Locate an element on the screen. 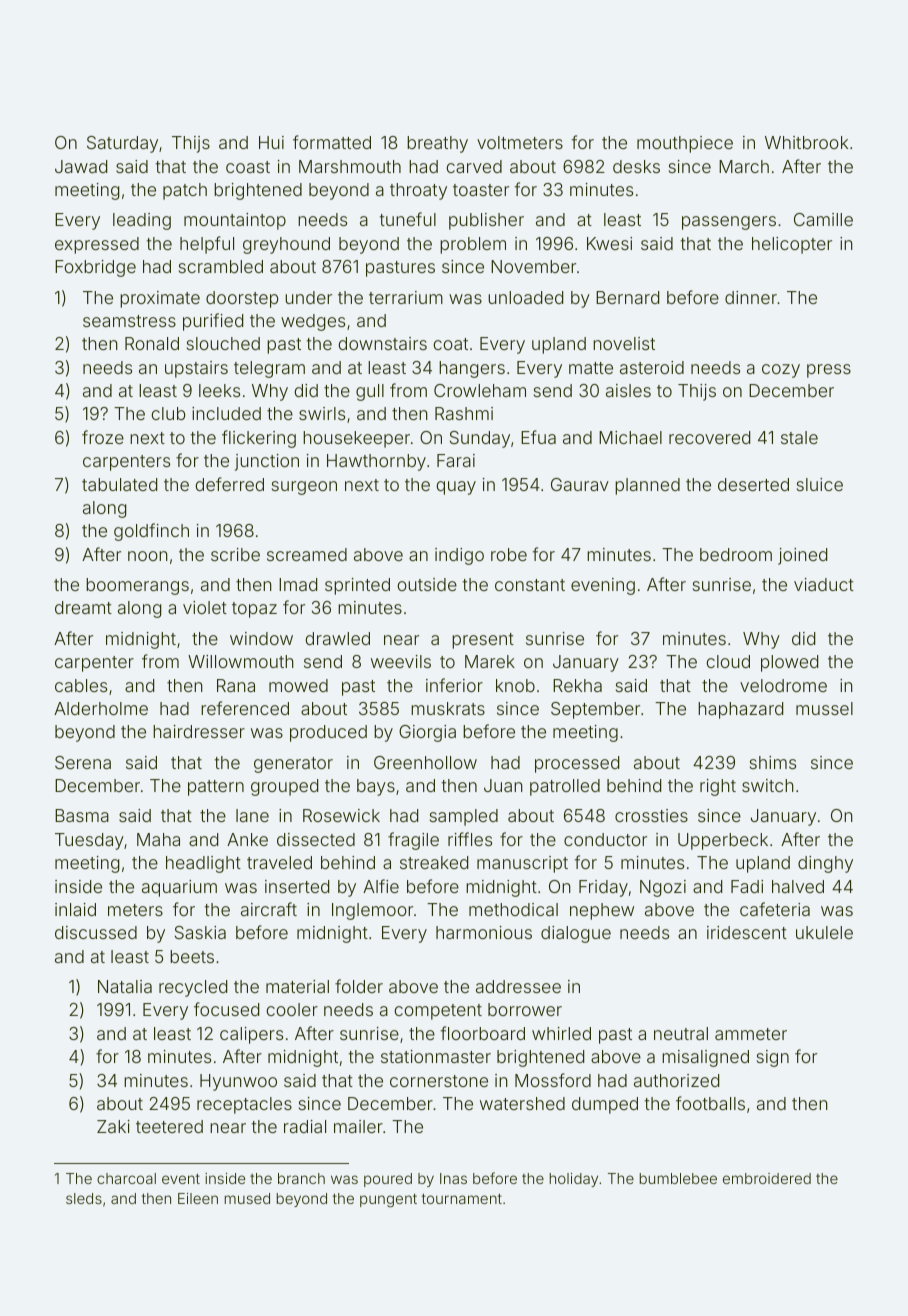  stale is located at coordinates (799, 437).
